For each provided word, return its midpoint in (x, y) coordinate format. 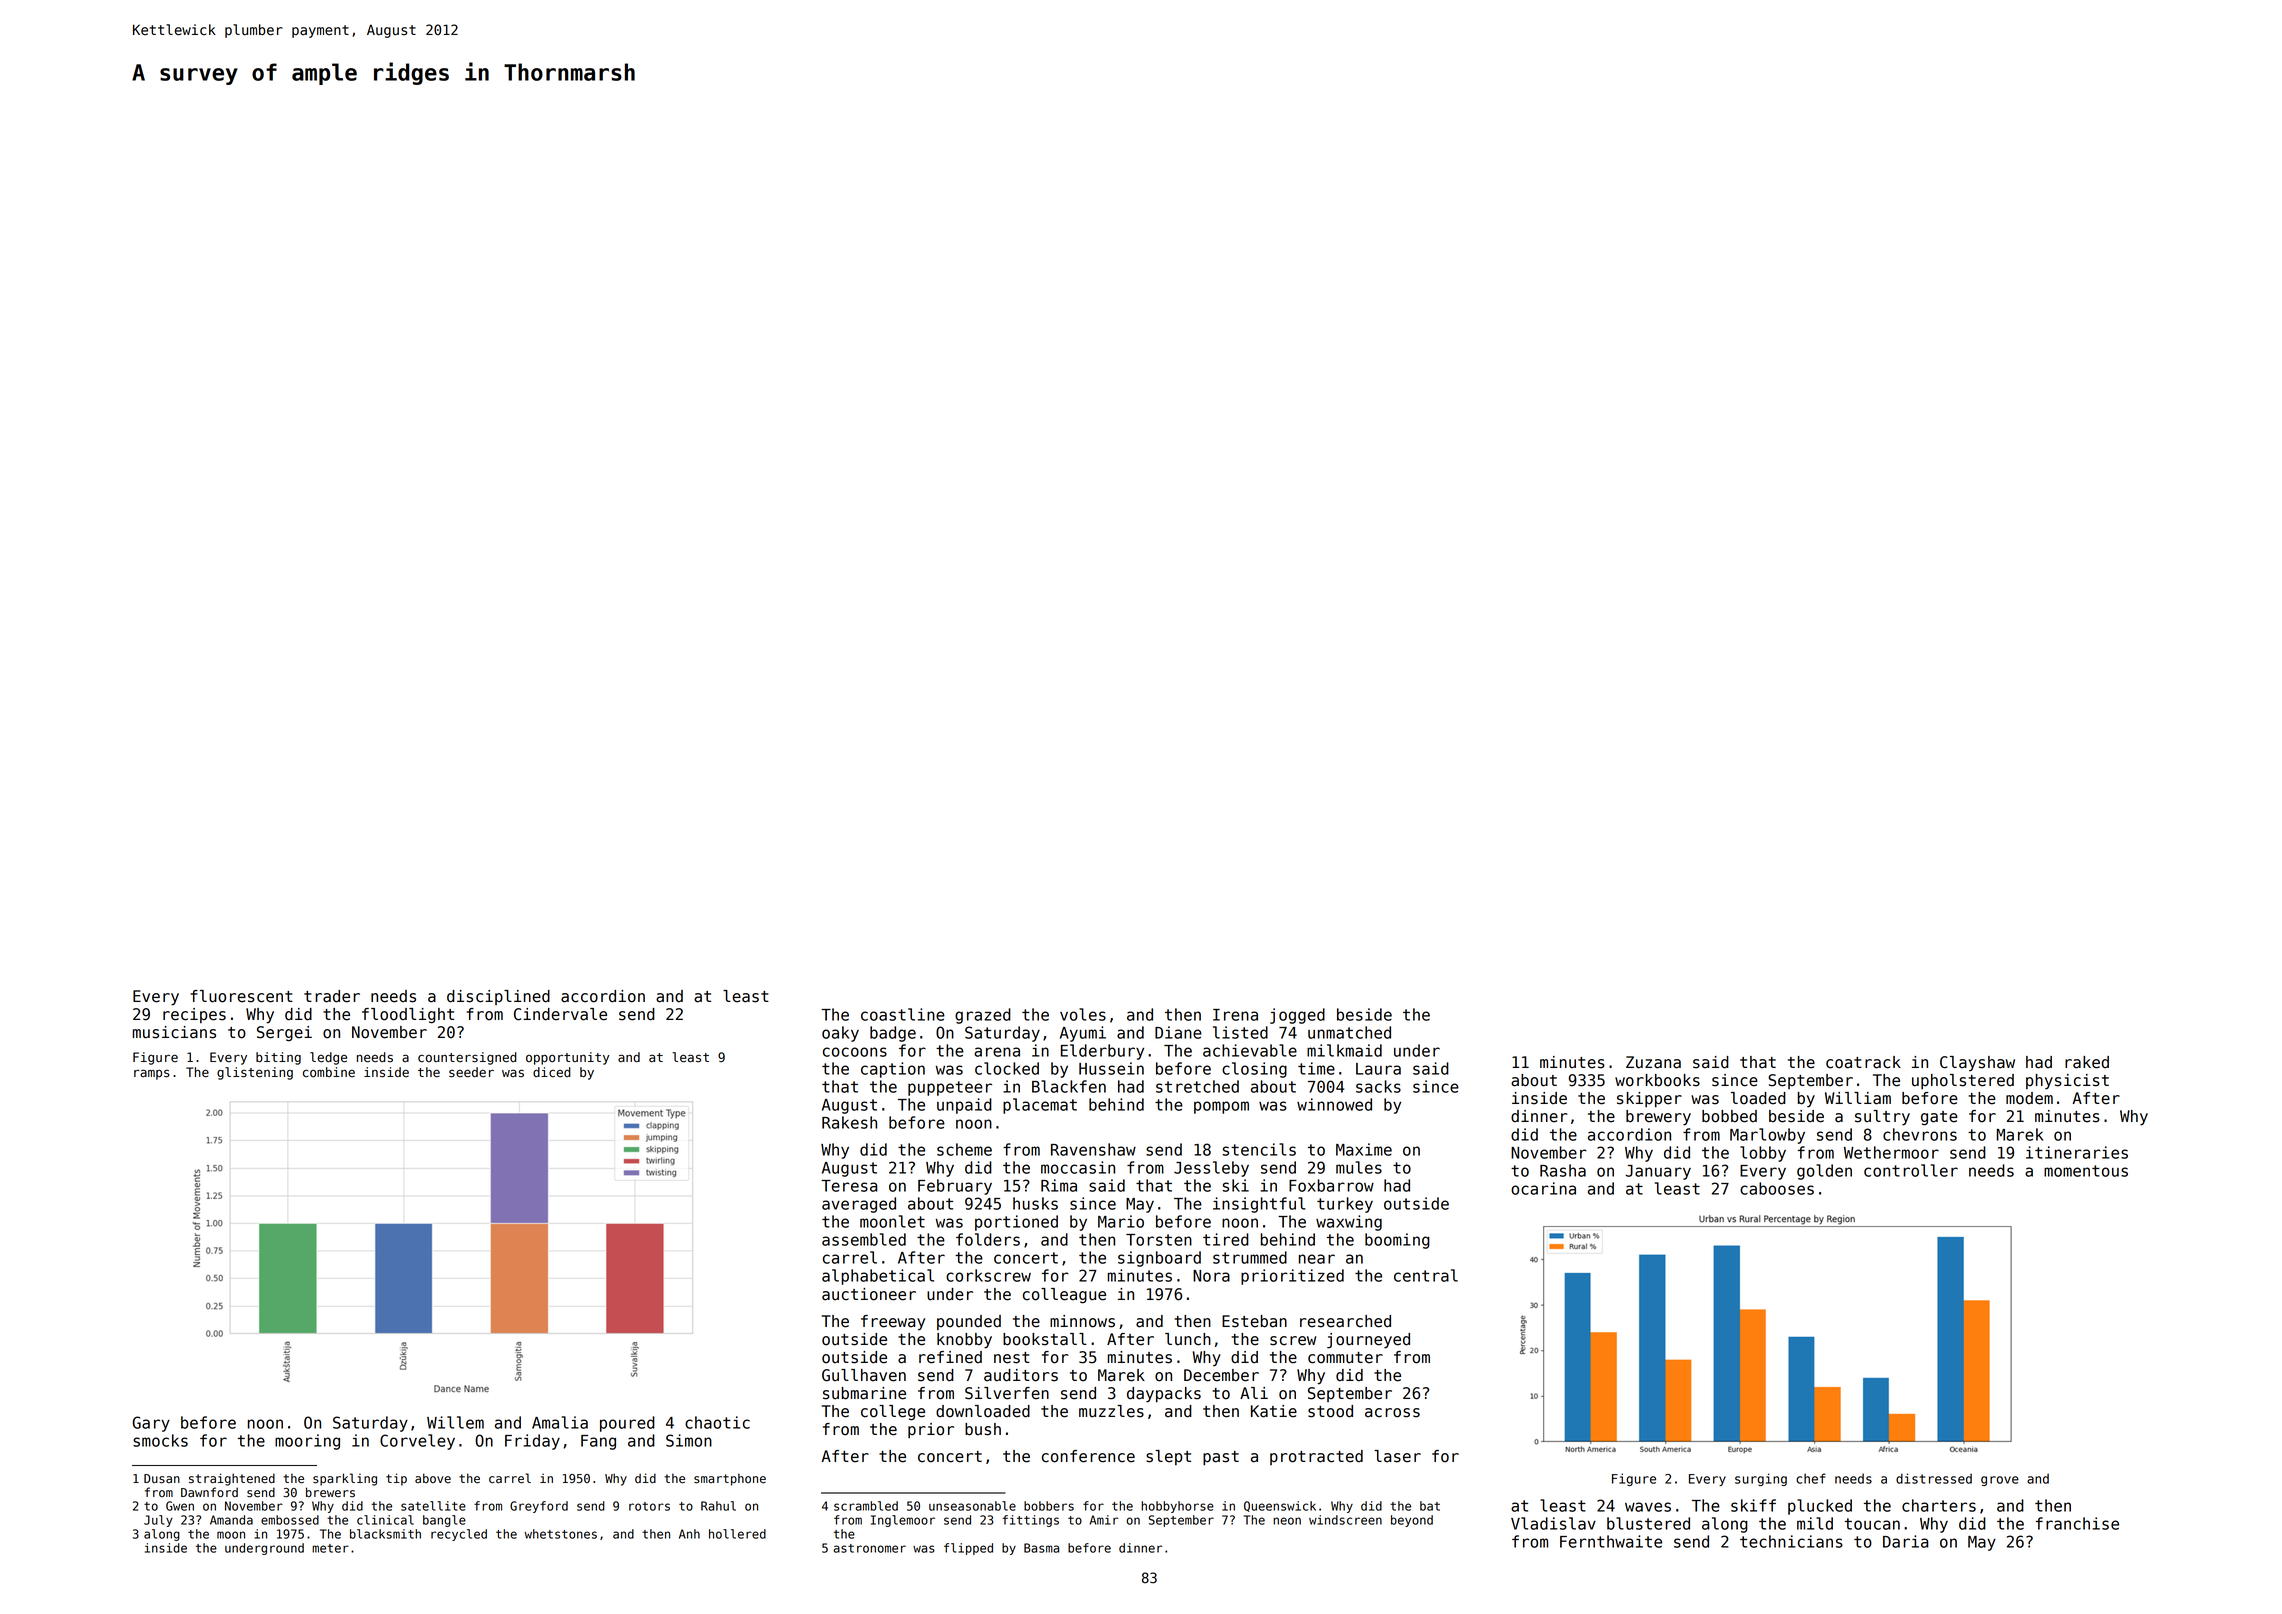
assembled (864, 1239)
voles (1083, 1014)
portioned (1016, 1223)
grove (2000, 1481)
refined (950, 1357)
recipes (194, 1015)
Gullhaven (864, 1375)
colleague (1064, 1296)
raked (2087, 1062)
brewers (330, 1492)
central (1426, 1275)
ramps (152, 1074)
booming (1397, 1241)
